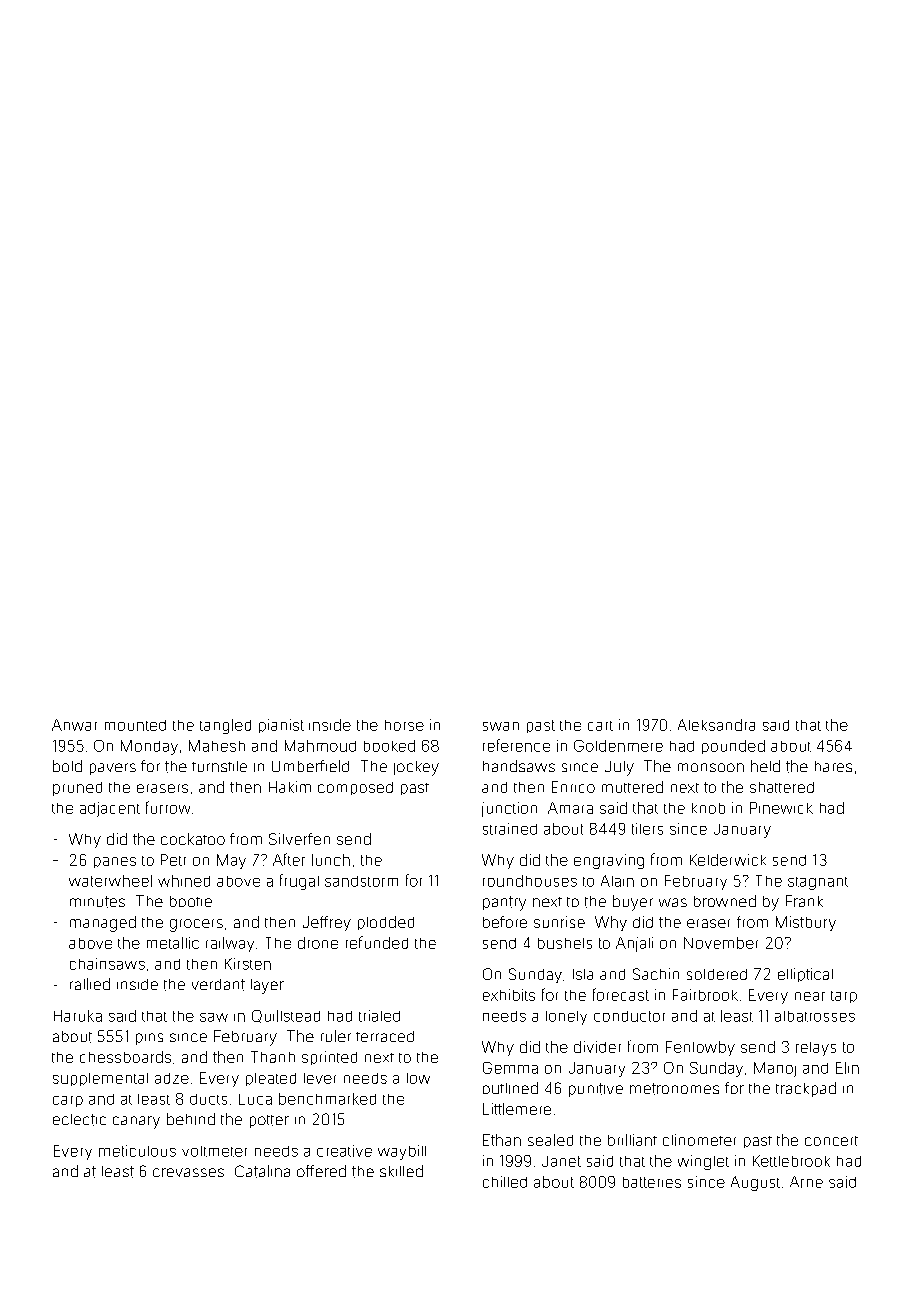  I want to click on relays, so click(816, 1049).
